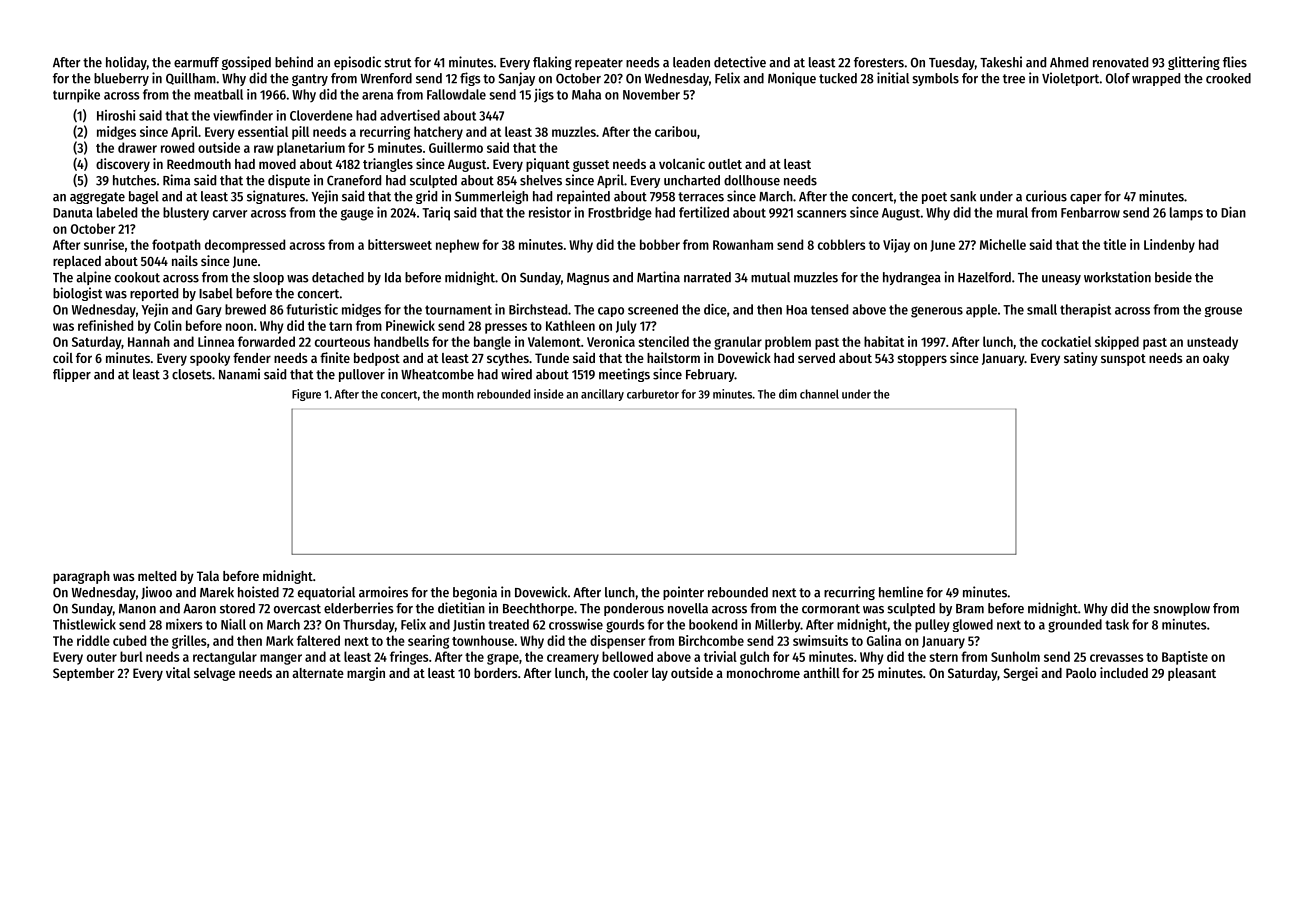 The image size is (1308, 924). What do you see at coordinates (208, 576) in the document?
I see `Tala` at bounding box center [208, 576].
